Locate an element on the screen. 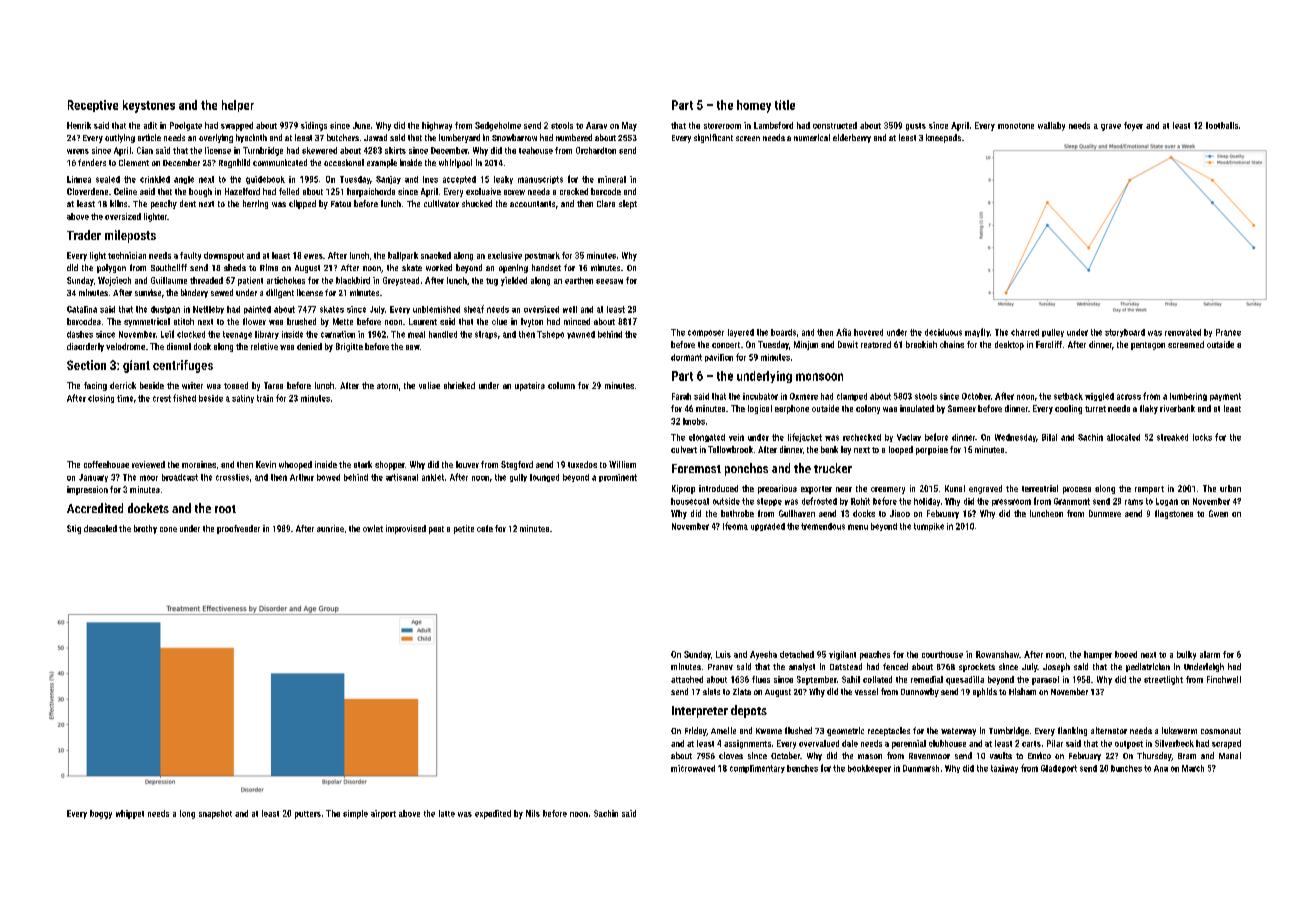  dashes is located at coordinates (80, 334).
